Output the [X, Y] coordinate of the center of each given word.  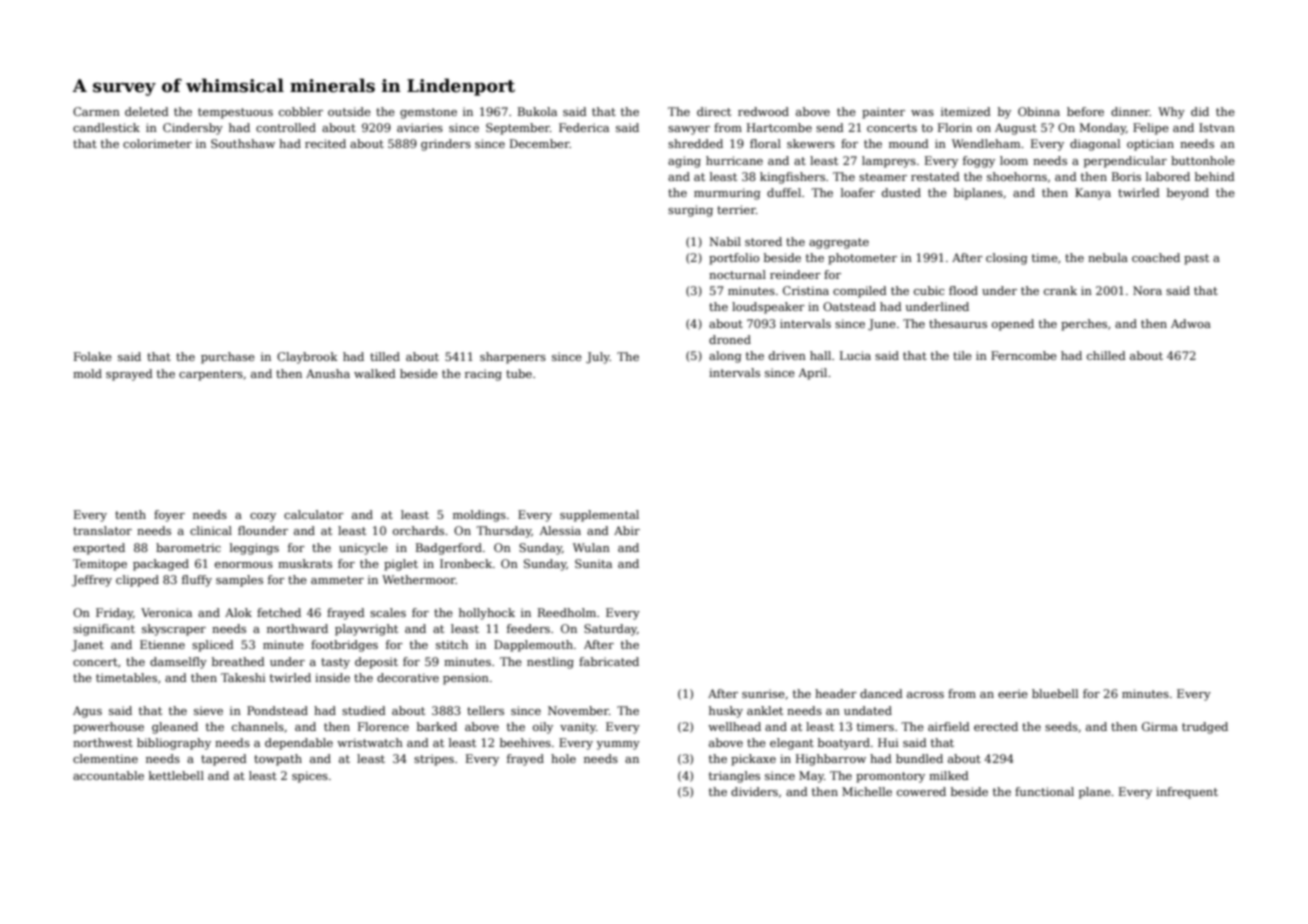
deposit [376, 663]
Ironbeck [466, 563]
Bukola [537, 111]
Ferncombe [1024, 355]
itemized [966, 111]
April [812, 374]
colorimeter [157, 143]
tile [962, 355]
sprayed [129, 375]
